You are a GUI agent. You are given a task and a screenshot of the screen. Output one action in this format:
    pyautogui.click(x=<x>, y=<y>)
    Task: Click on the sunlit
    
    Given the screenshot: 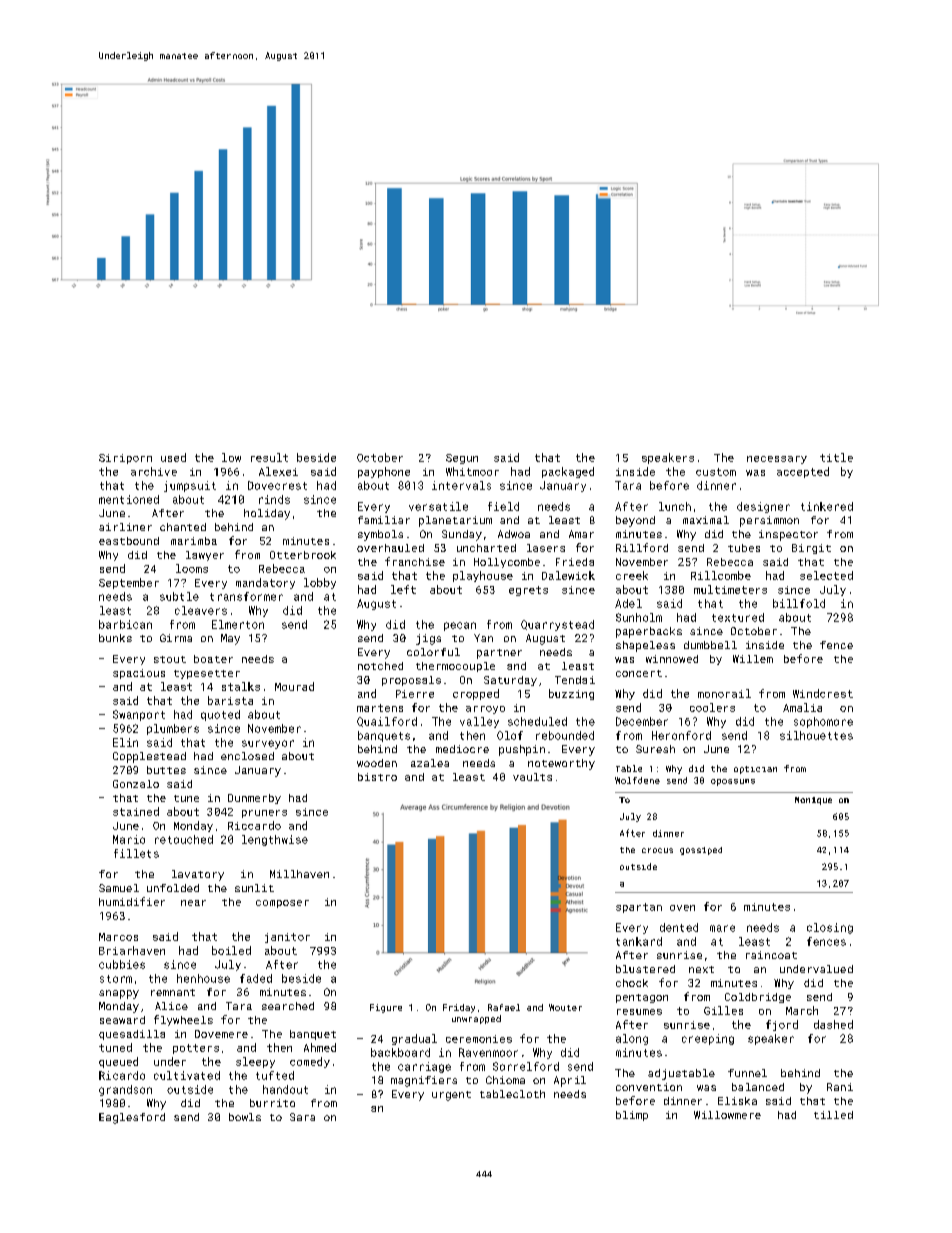 What is the action you would take?
    pyautogui.click(x=254, y=888)
